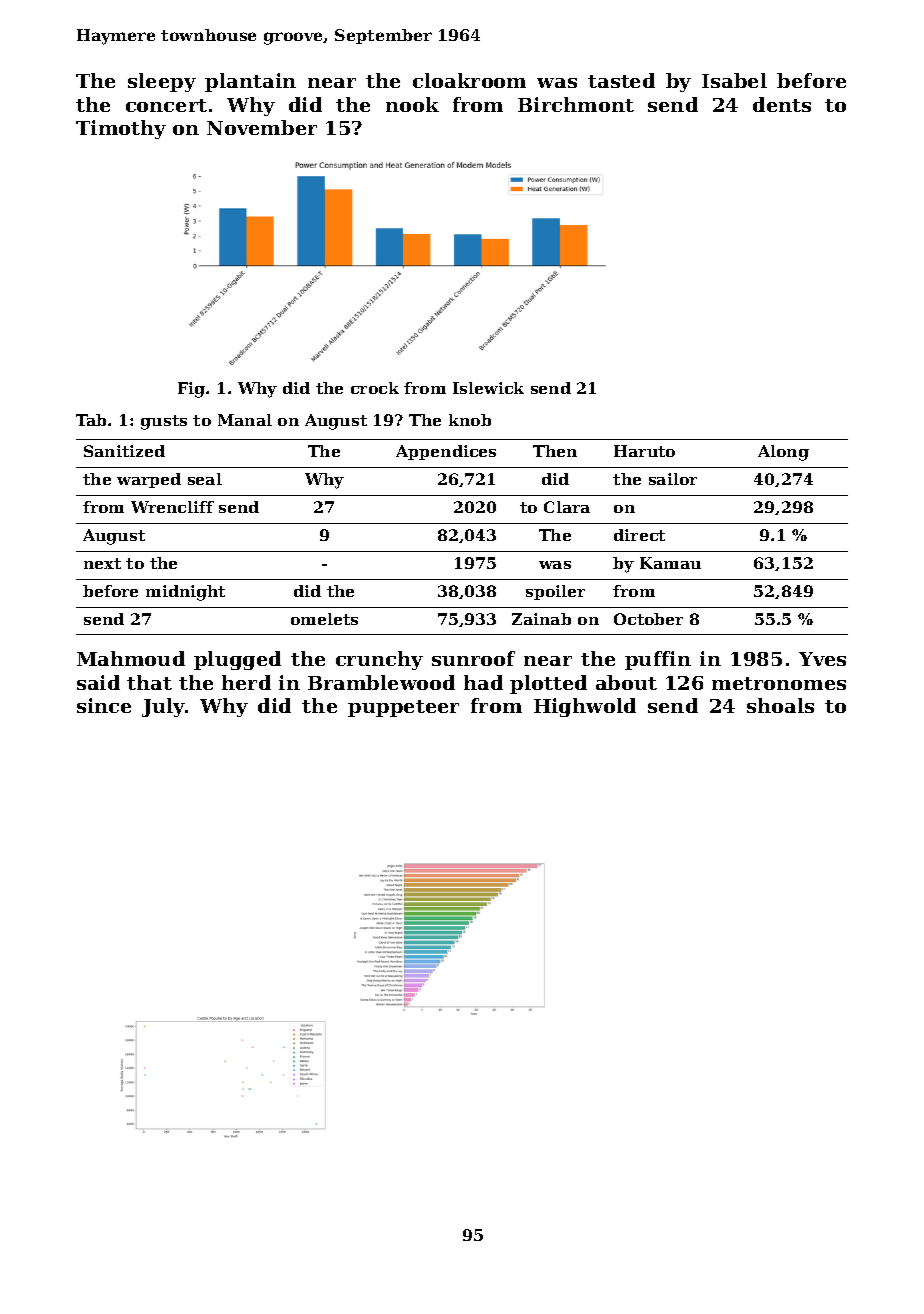 The image size is (924, 1314). I want to click on Manal, so click(245, 420).
